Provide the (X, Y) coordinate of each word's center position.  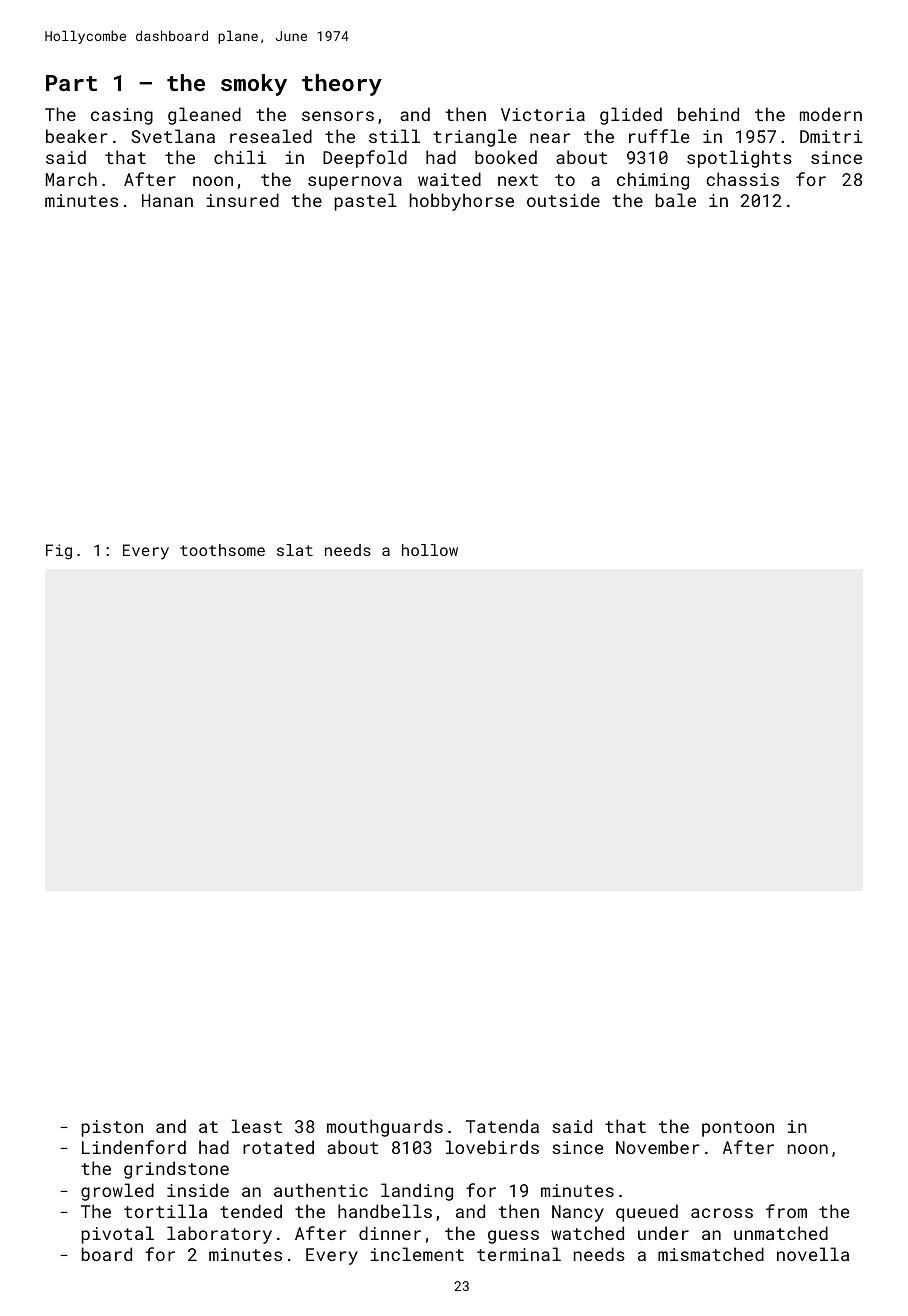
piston (112, 1128)
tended (251, 1211)
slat (295, 550)
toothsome (222, 550)
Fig (59, 552)
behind (708, 114)
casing (122, 116)
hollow (430, 550)
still (394, 136)
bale (676, 200)
